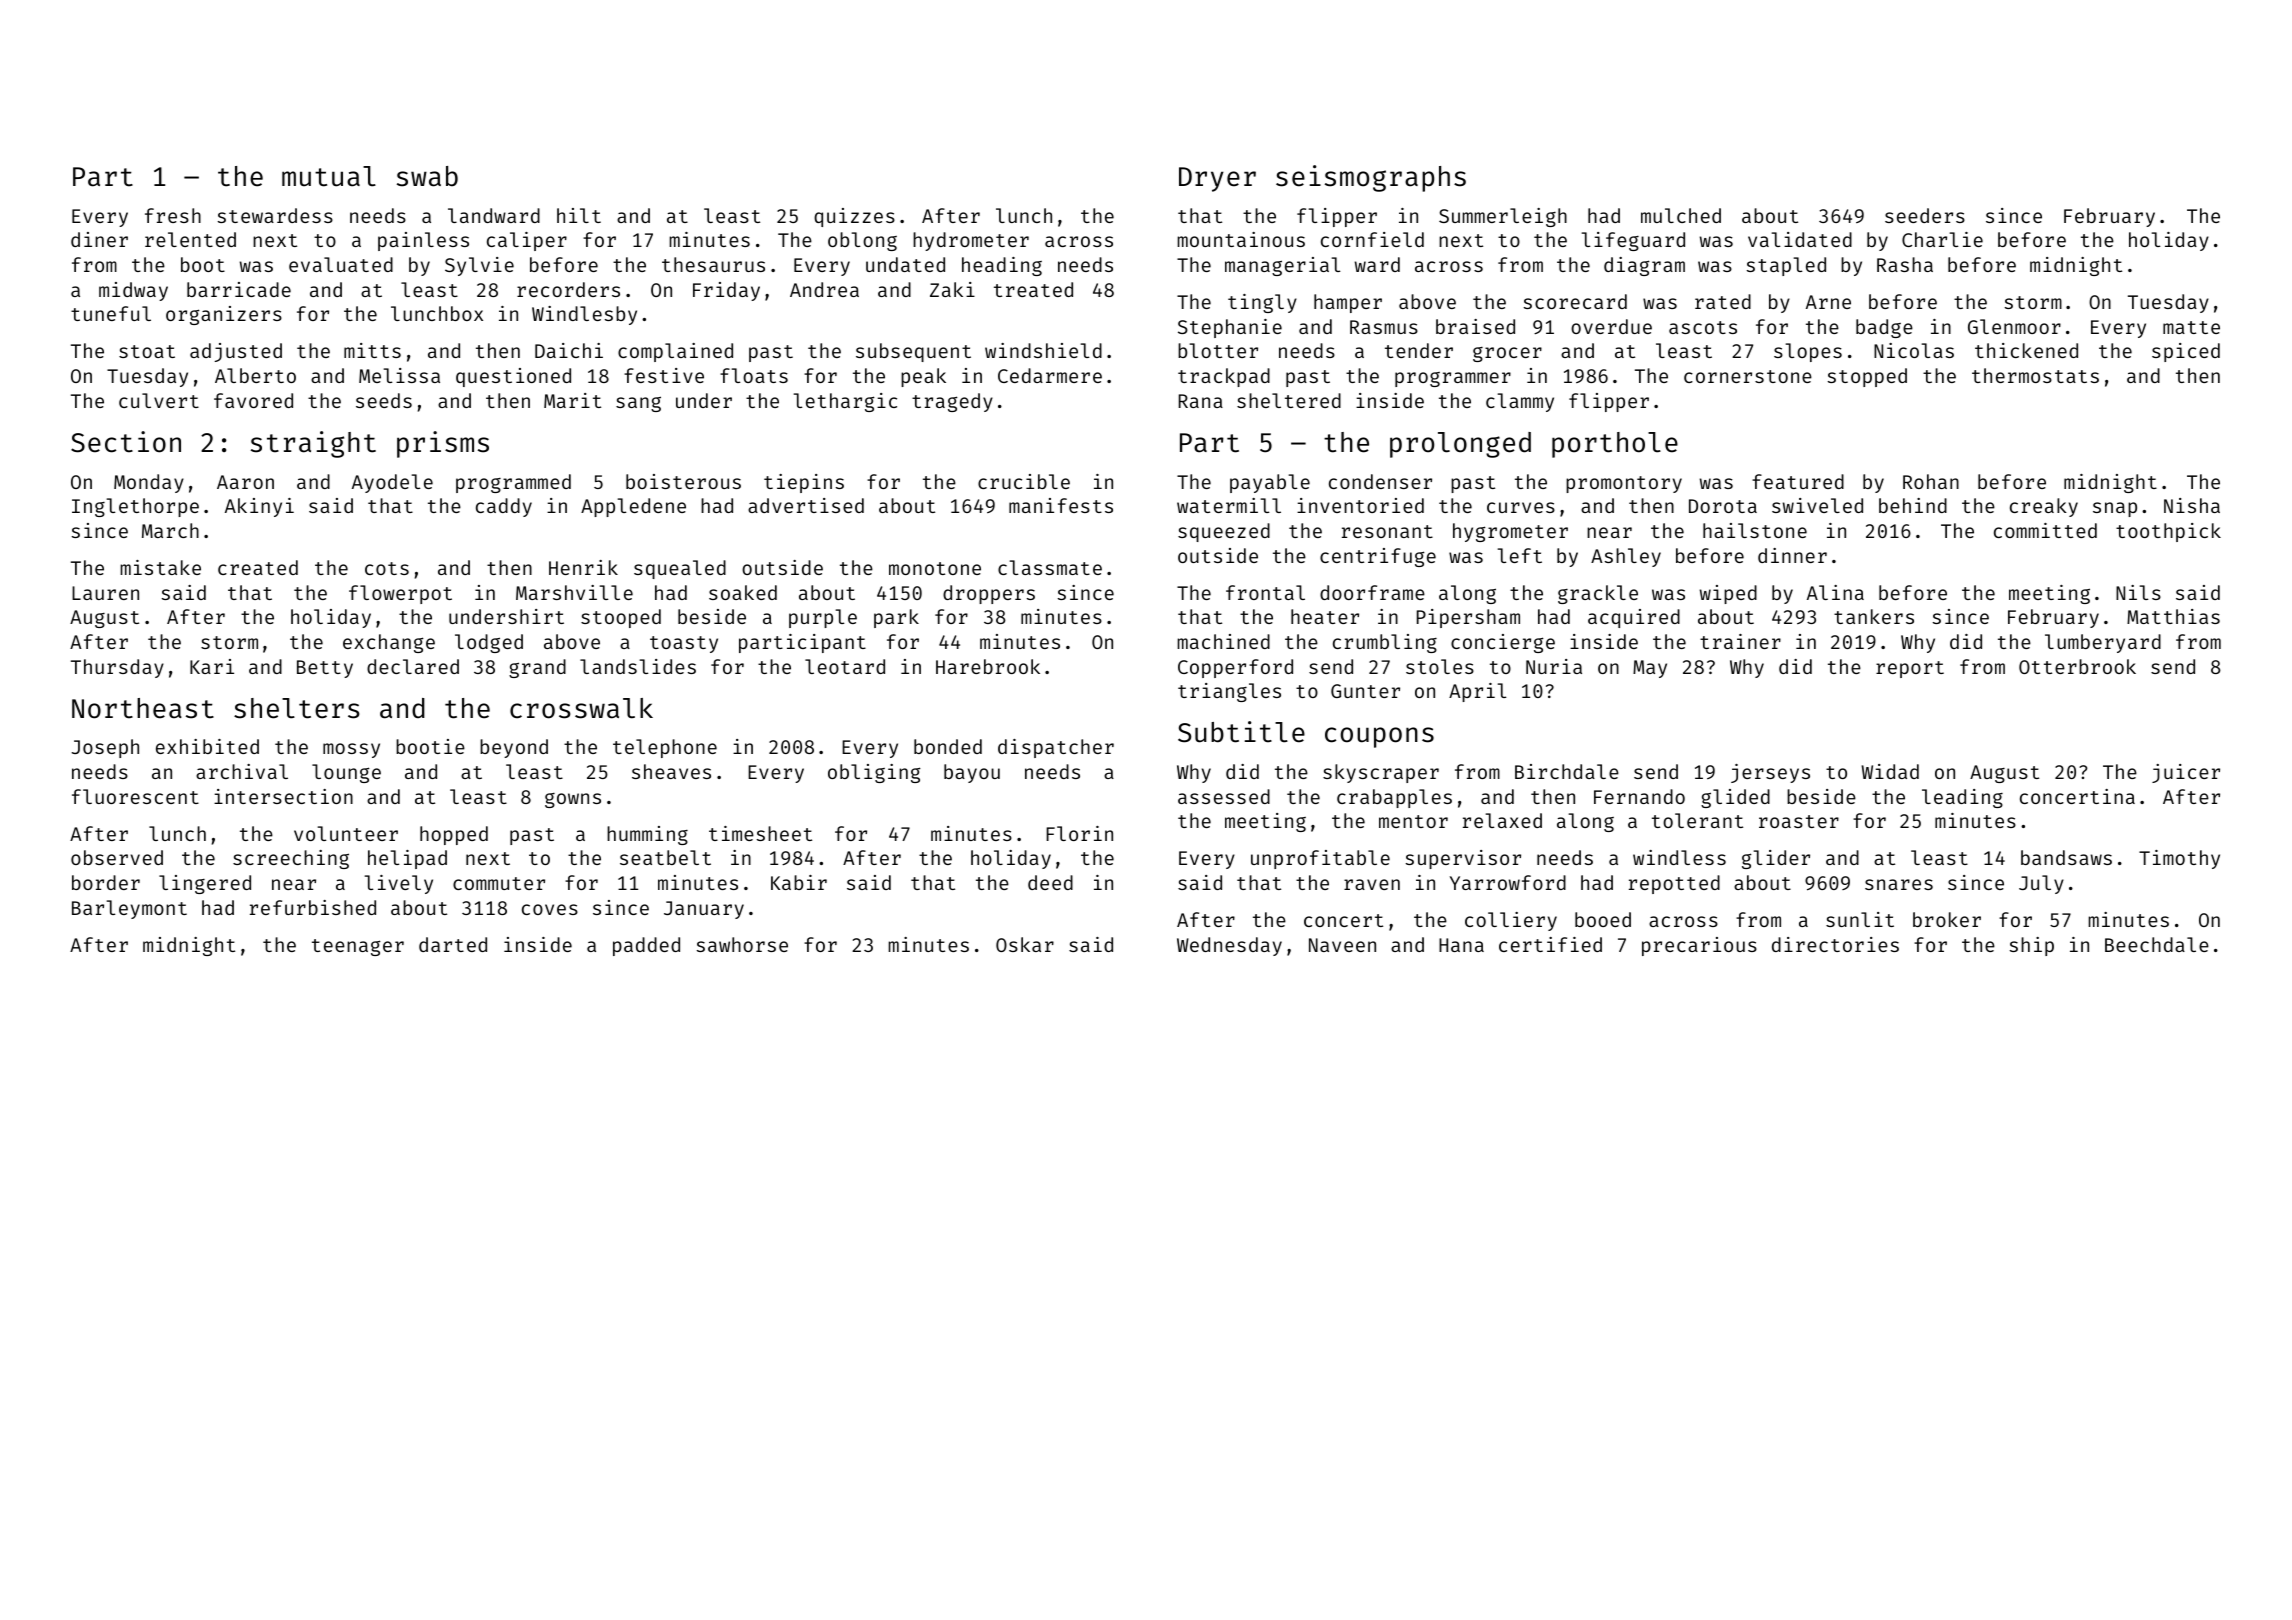 Image resolution: width=2292 pixels, height=1620 pixels. What do you see at coordinates (190, 239) in the image?
I see `relented` at bounding box center [190, 239].
